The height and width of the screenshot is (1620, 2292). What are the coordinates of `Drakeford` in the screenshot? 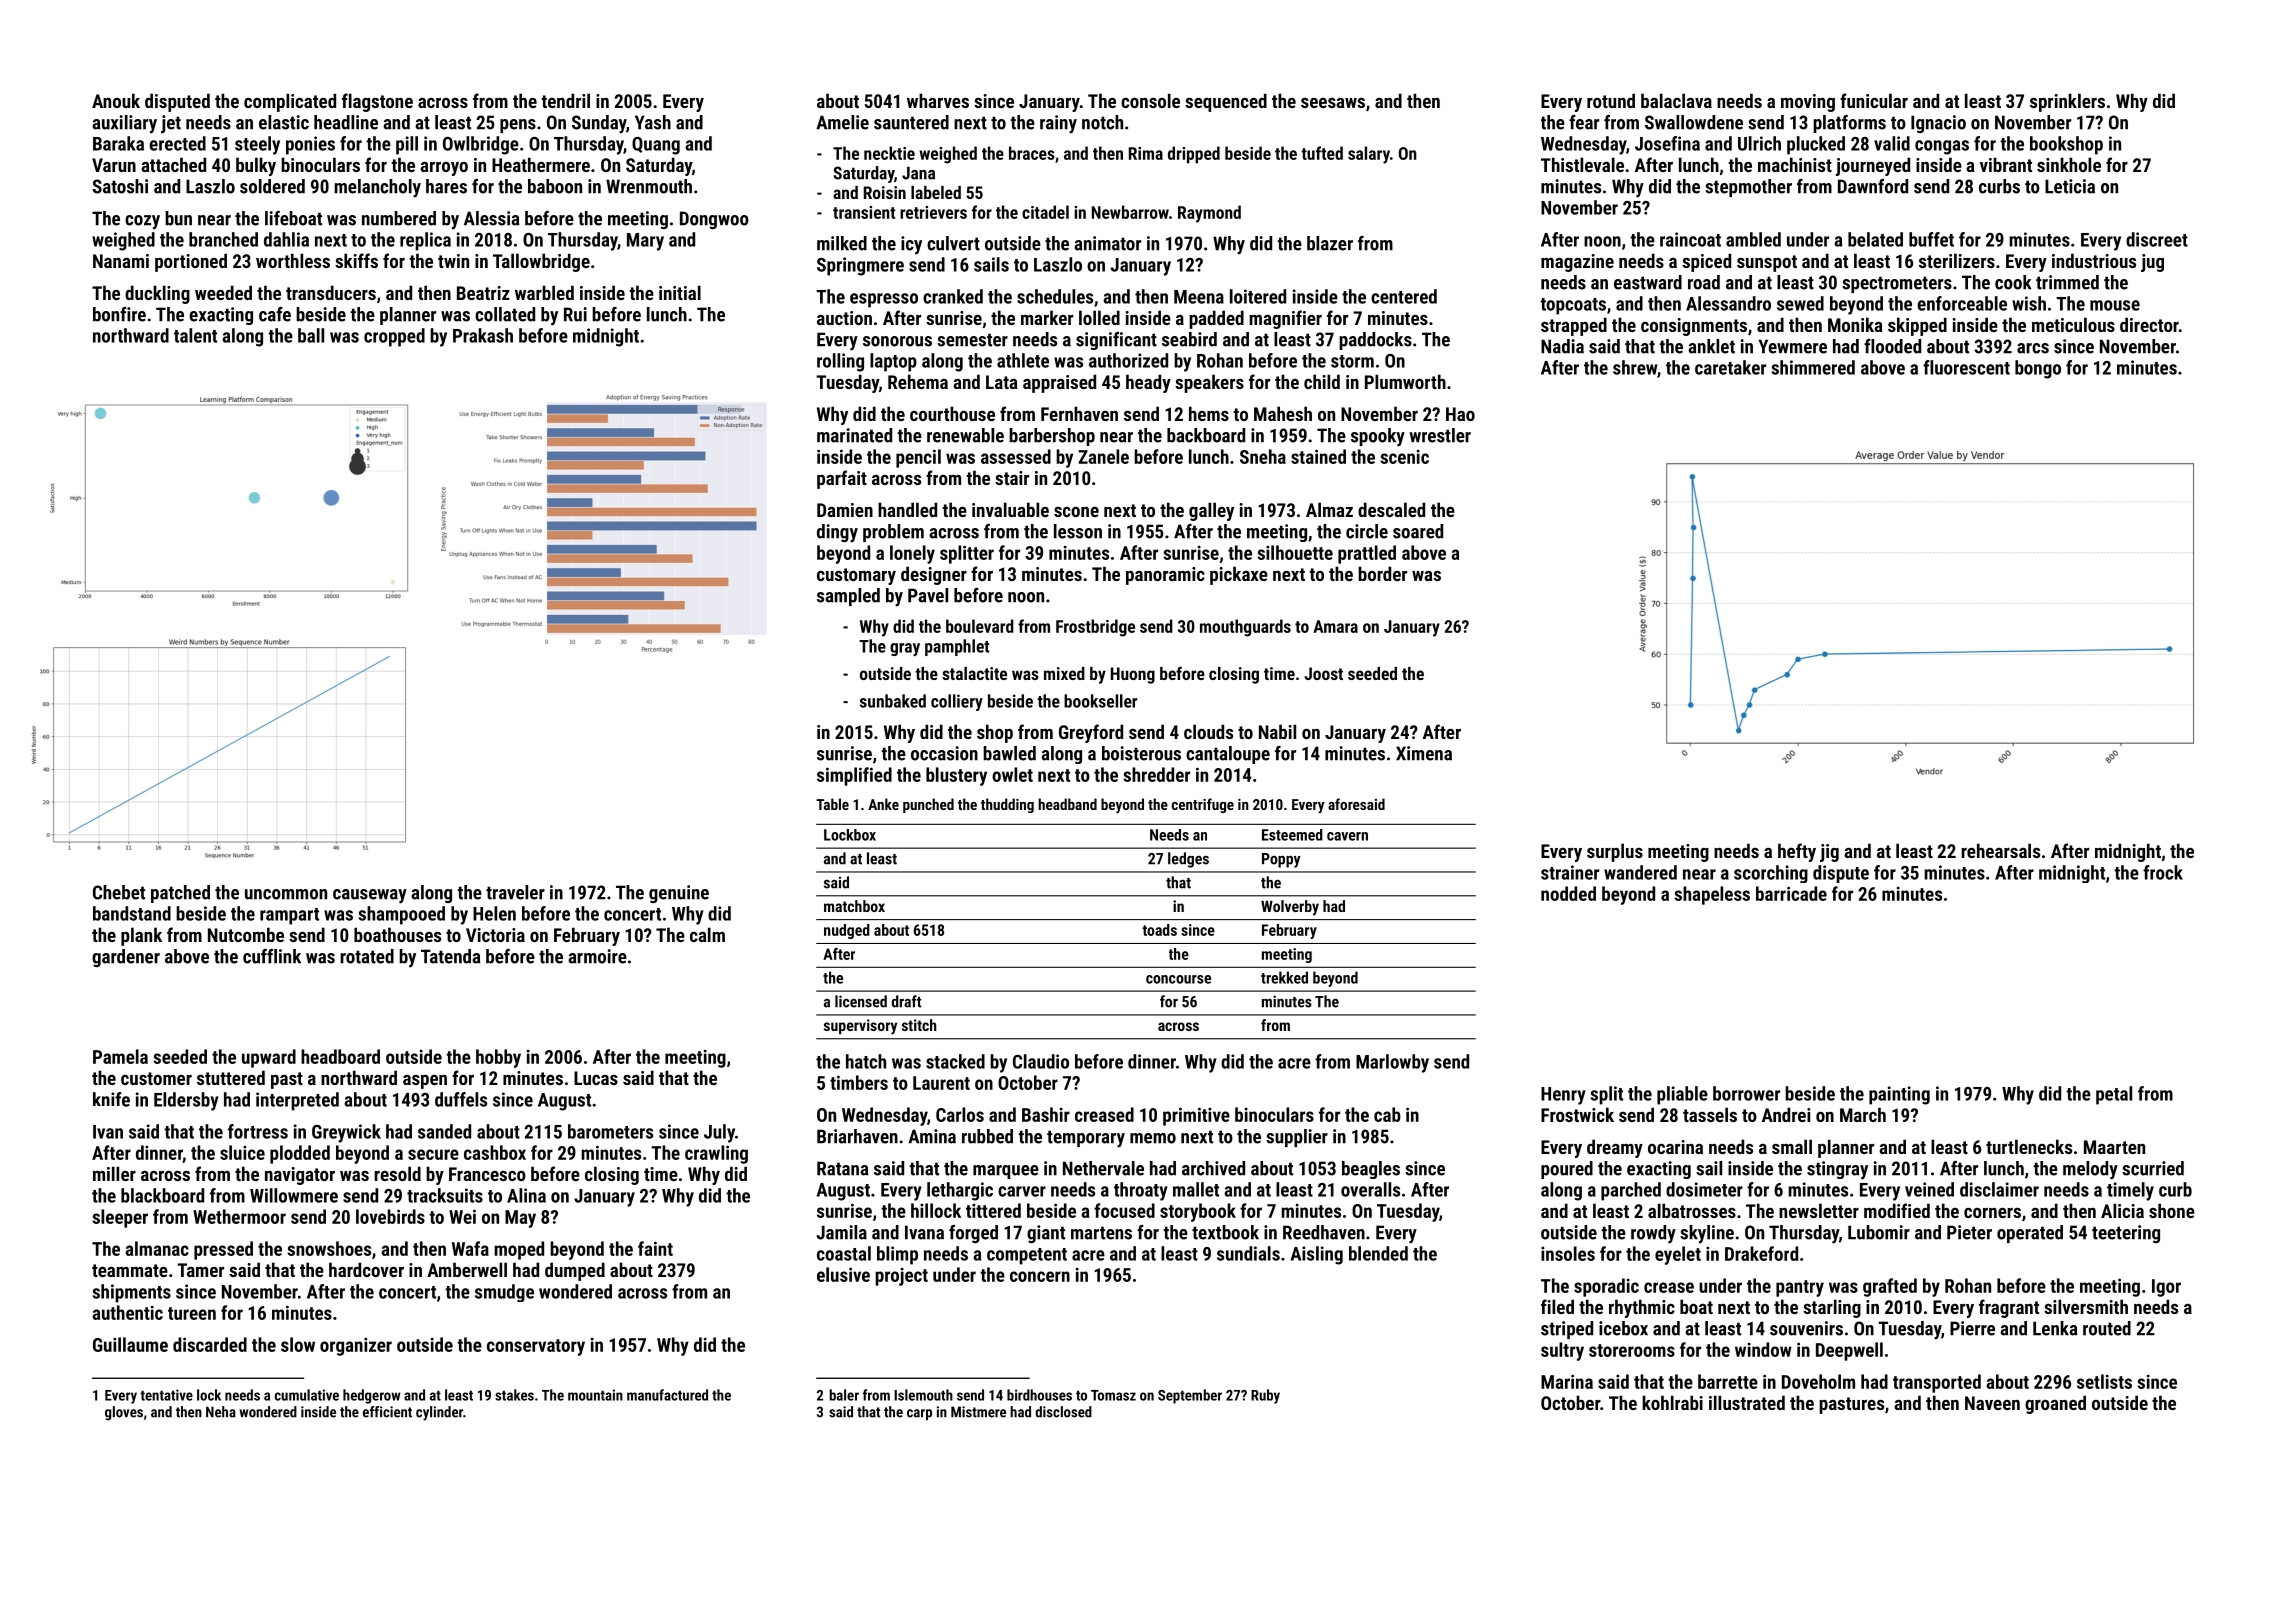 It's located at (1761, 1253).
